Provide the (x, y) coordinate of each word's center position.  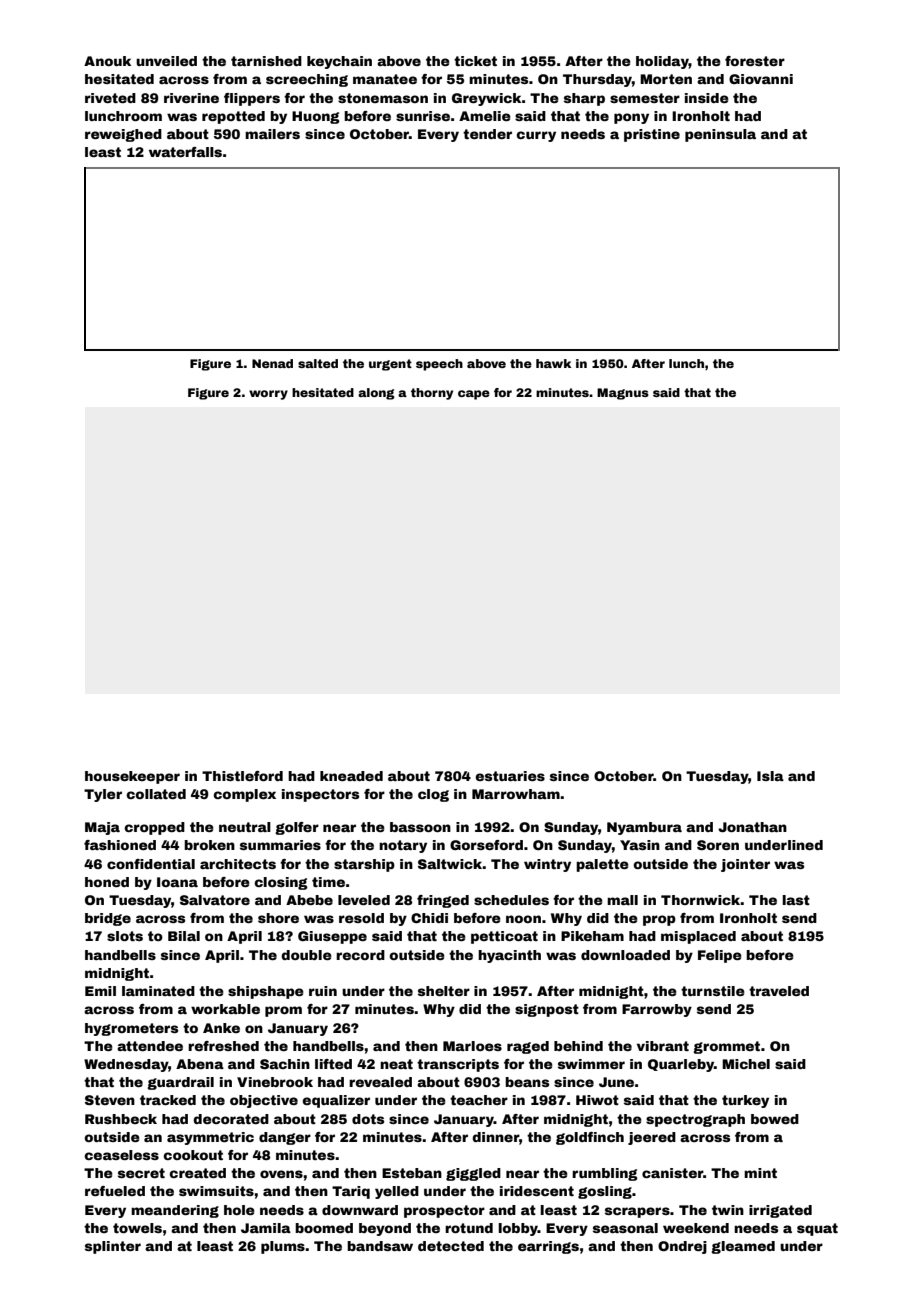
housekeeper (132, 777)
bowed (775, 1119)
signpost (547, 1010)
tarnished (266, 61)
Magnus (623, 394)
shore (278, 918)
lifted (333, 1064)
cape (474, 395)
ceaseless (121, 1155)
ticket (475, 61)
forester (755, 61)
